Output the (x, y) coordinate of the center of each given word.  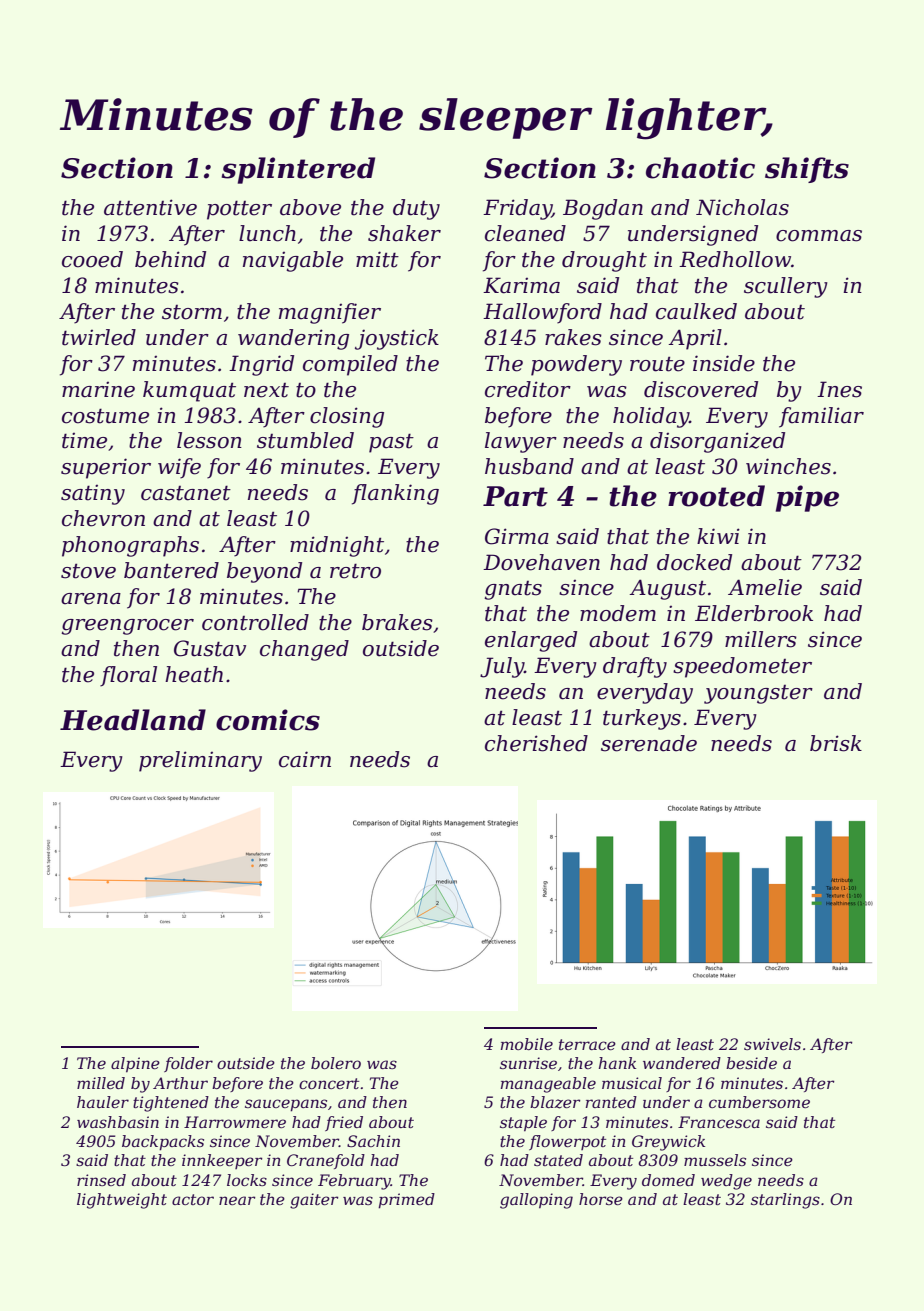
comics (268, 720)
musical (632, 1083)
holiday (651, 417)
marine (98, 389)
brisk (836, 743)
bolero (336, 1063)
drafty (635, 667)
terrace (587, 1044)
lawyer (521, 442)
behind (170, 259)
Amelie (765, 587)
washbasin (118, 1122)
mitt (377, 259)
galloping (536, 1201)
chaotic (700, 168)
